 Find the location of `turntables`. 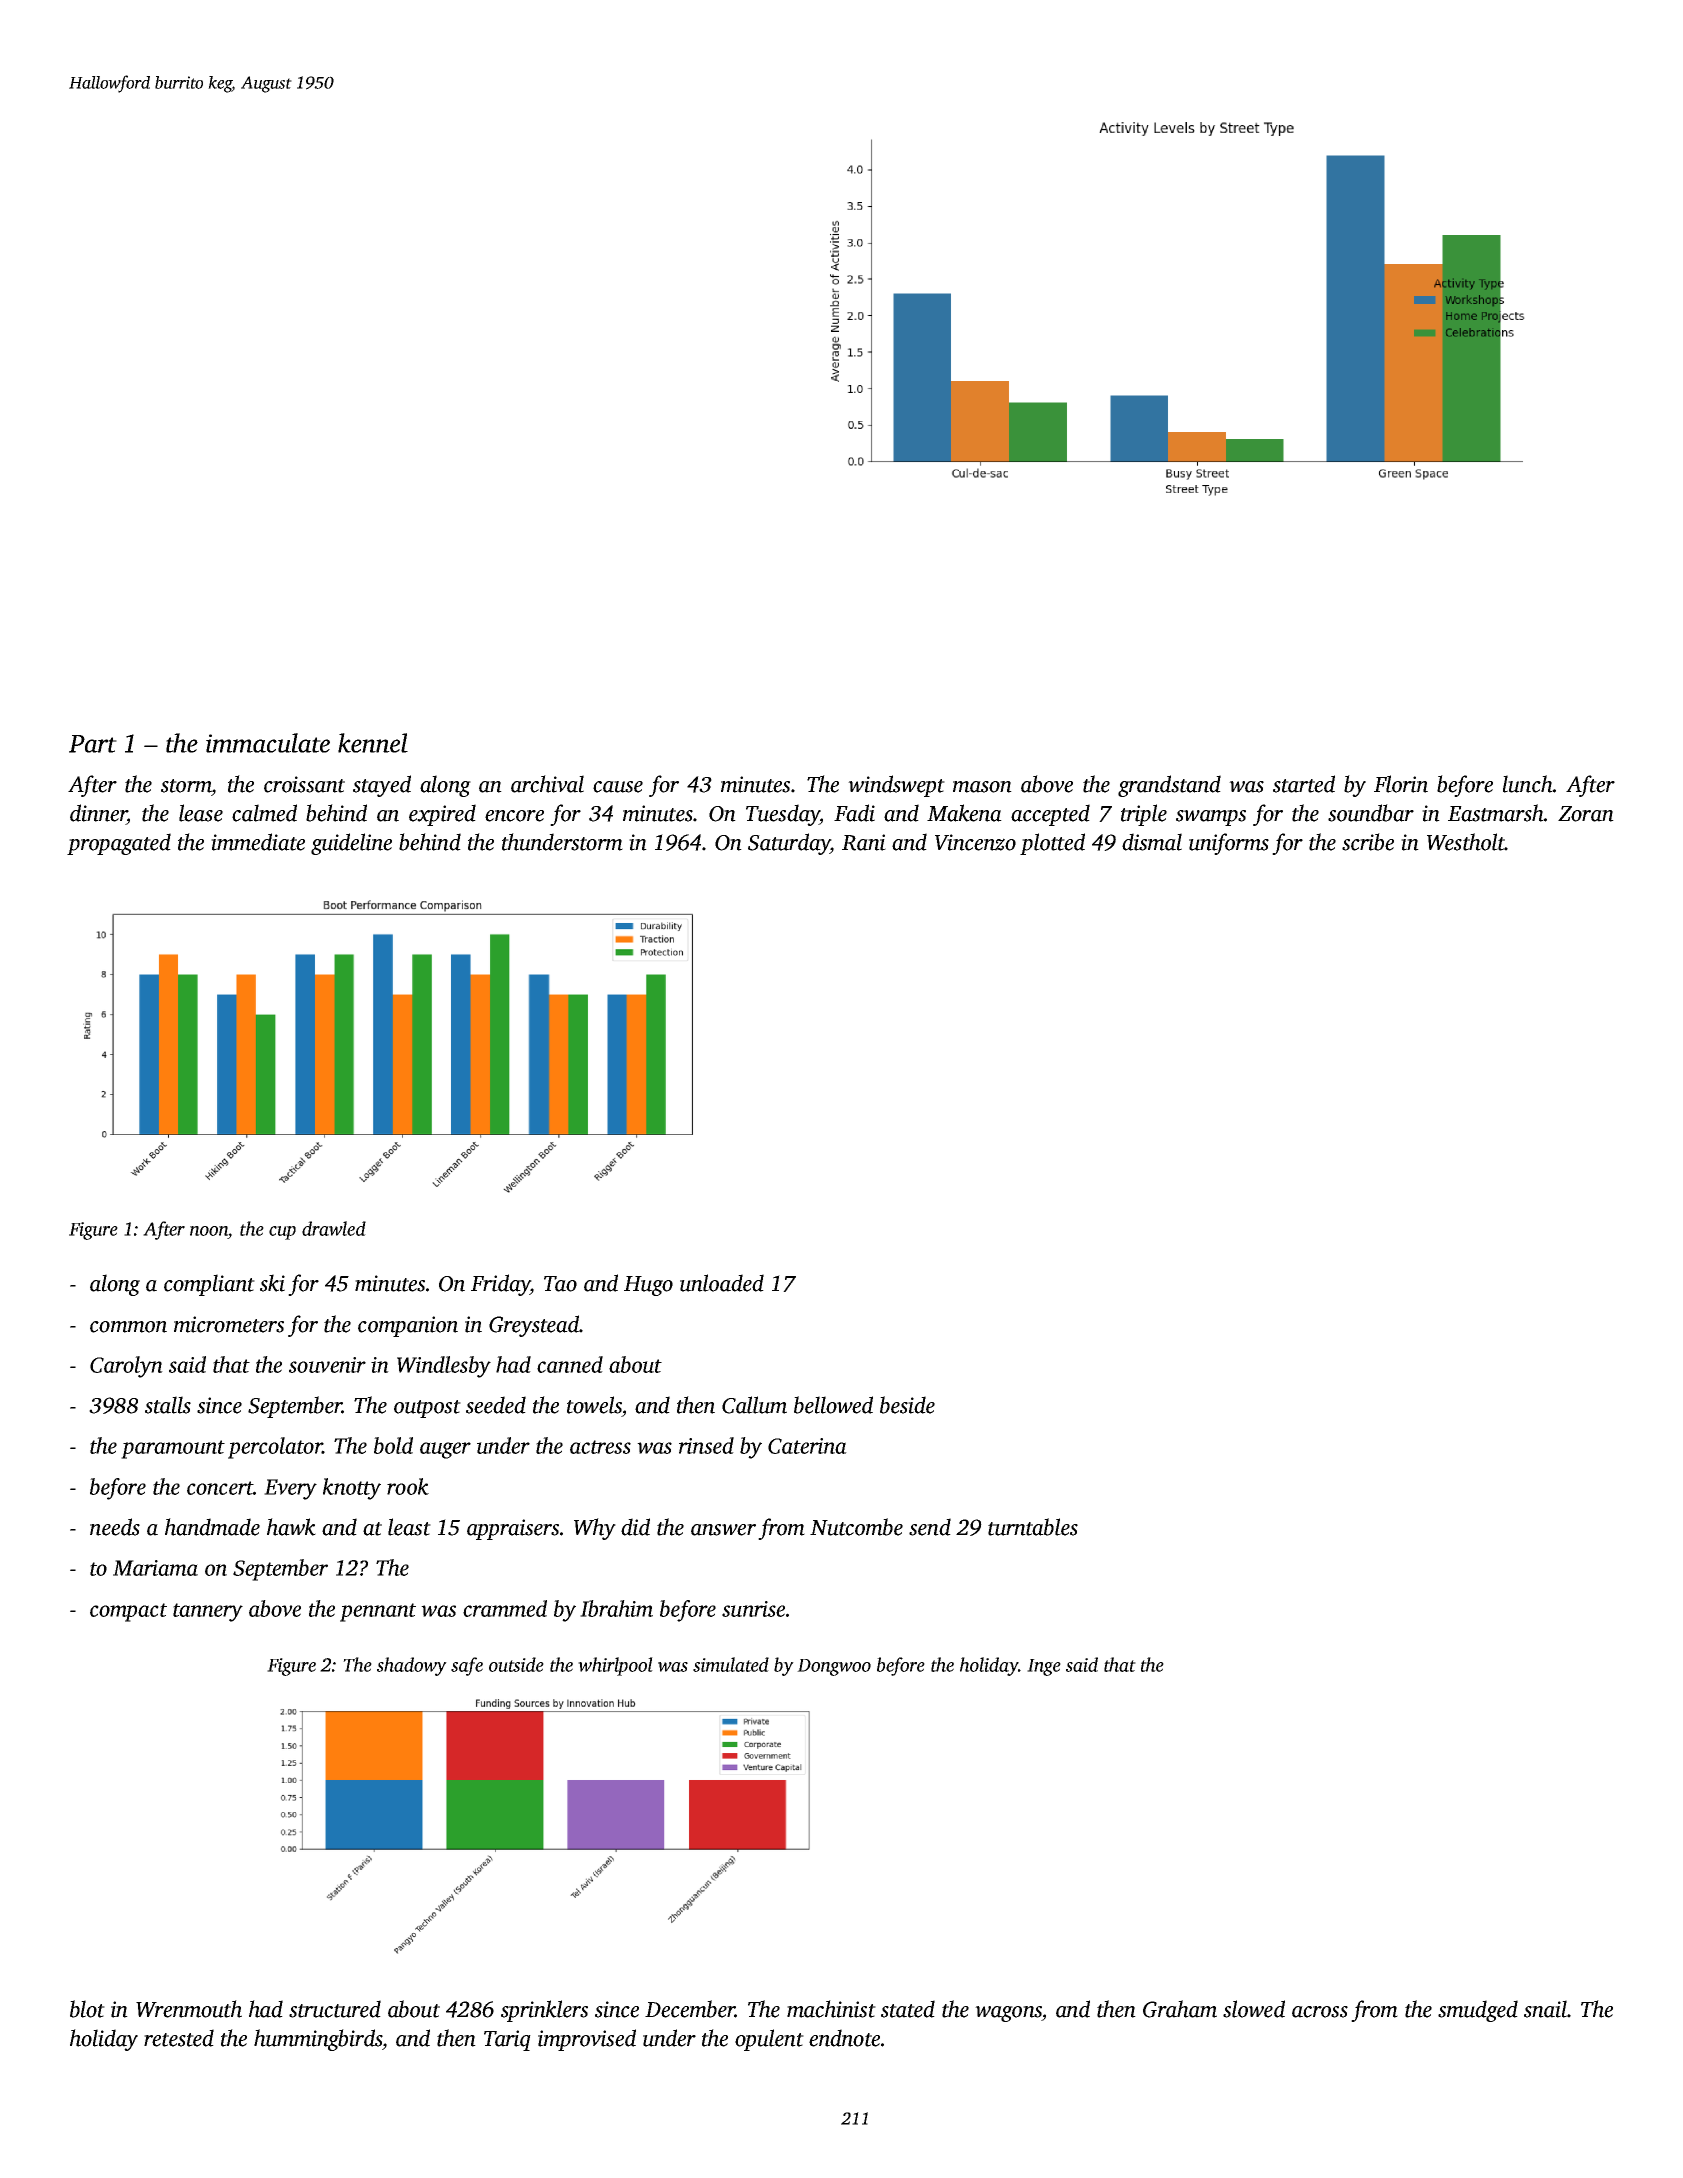

turntables is located at coordinates (1033, 1527).
